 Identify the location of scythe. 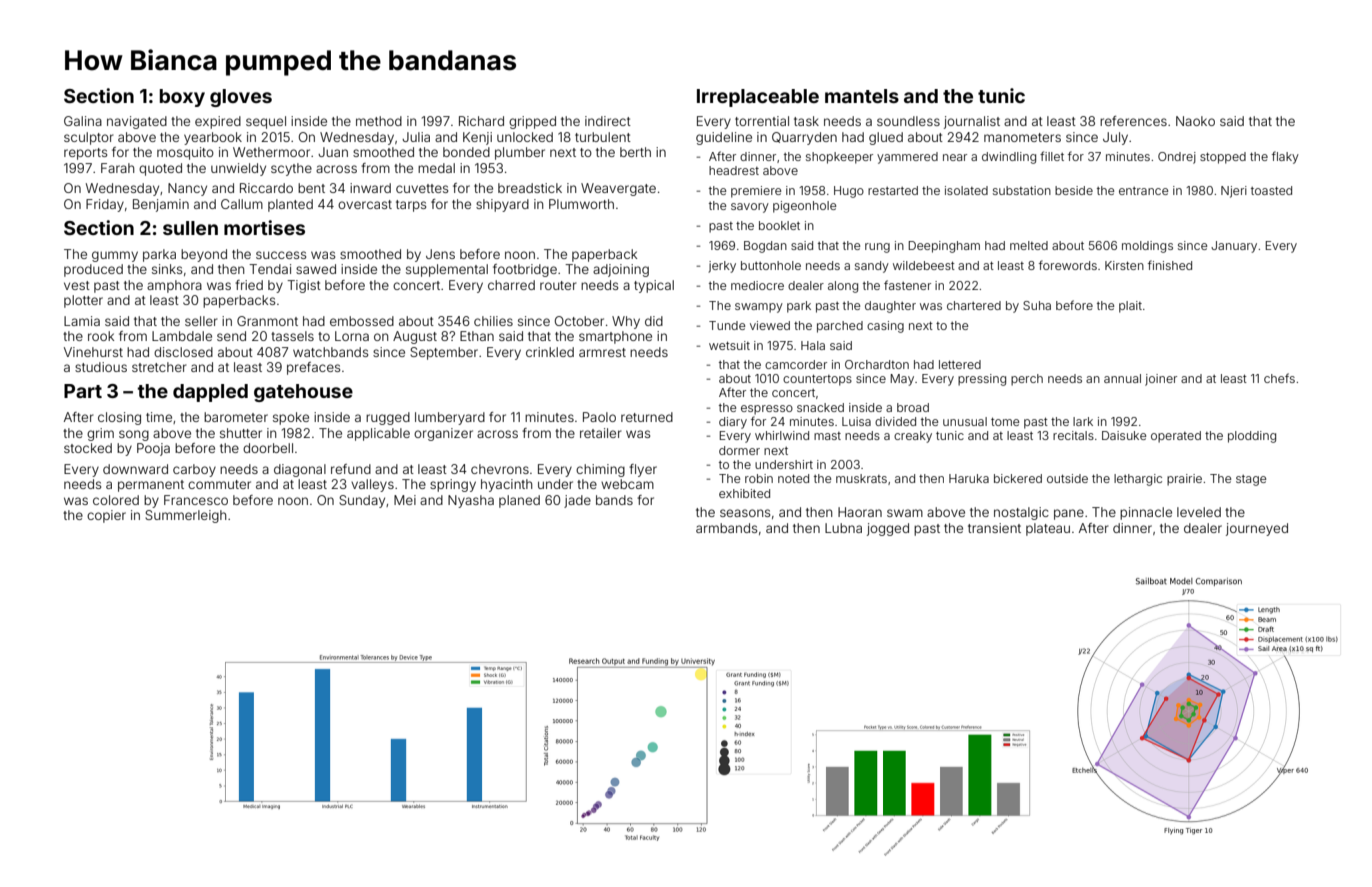
(291, 169).
